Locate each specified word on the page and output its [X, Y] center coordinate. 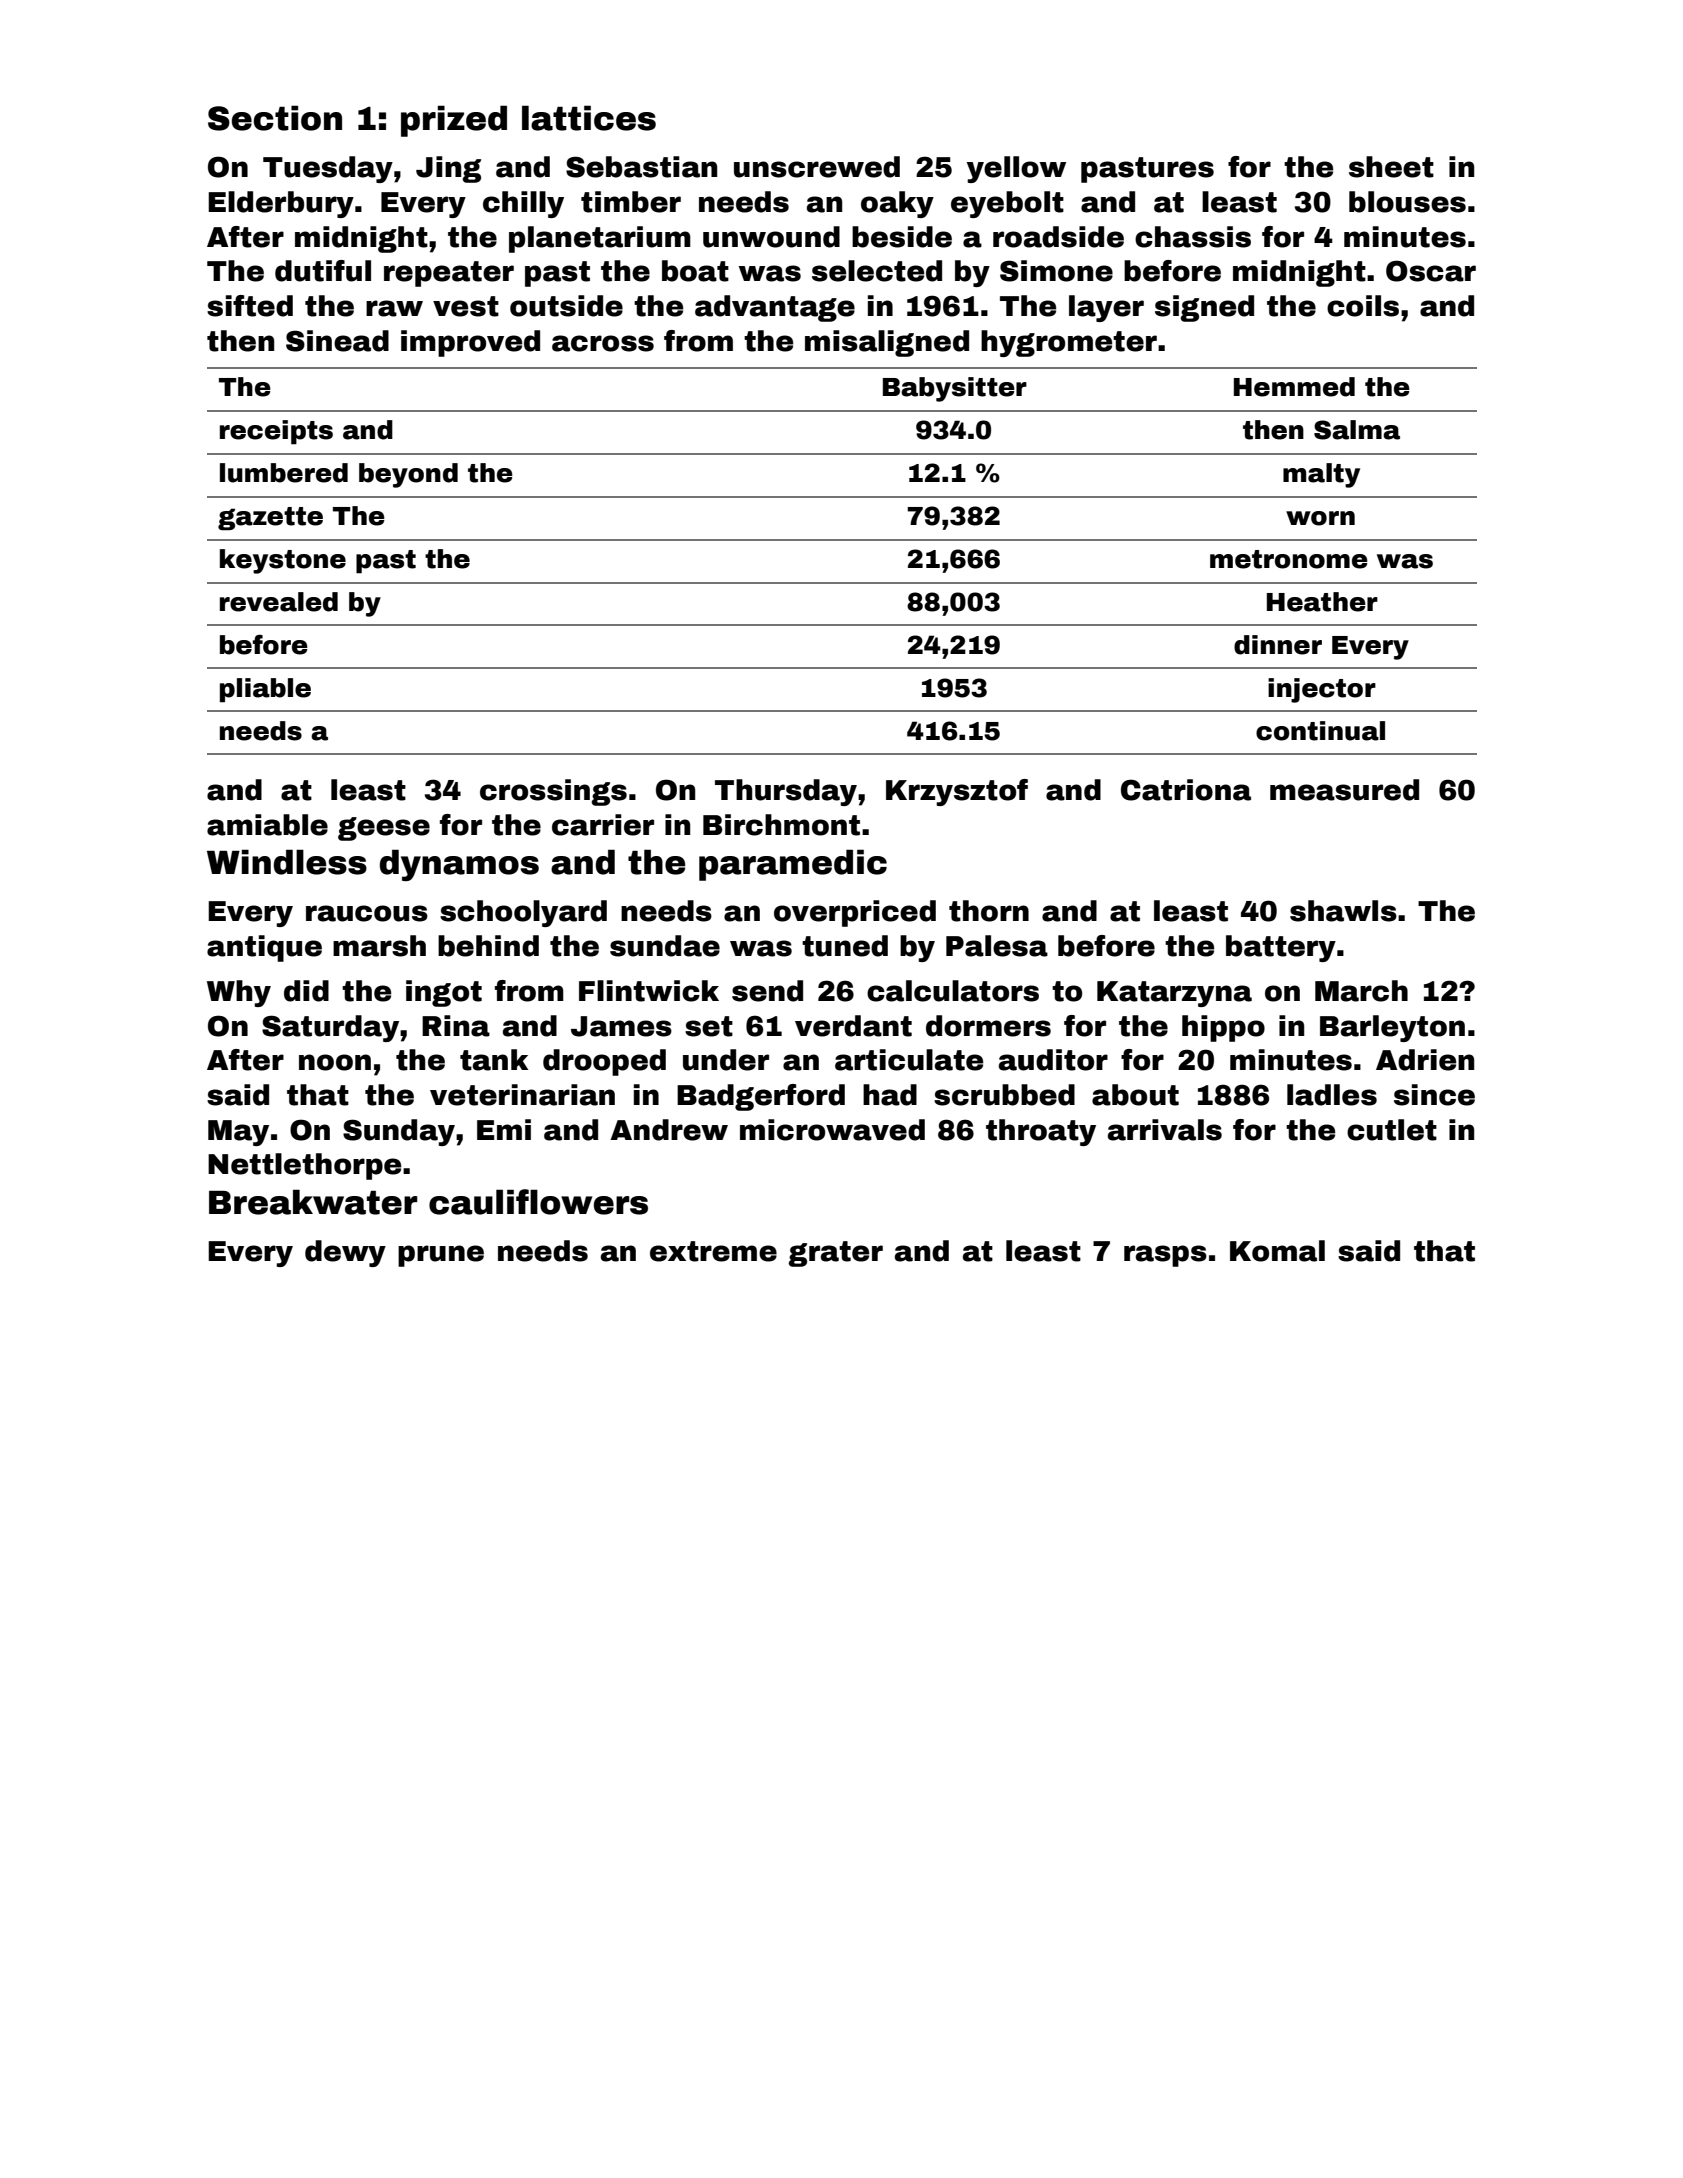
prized [454, 121]
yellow [1016, 169]
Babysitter [955, 389]
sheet [1391, 167]
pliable [265, 690]
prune [441, 1256]
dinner [1278, 645]
